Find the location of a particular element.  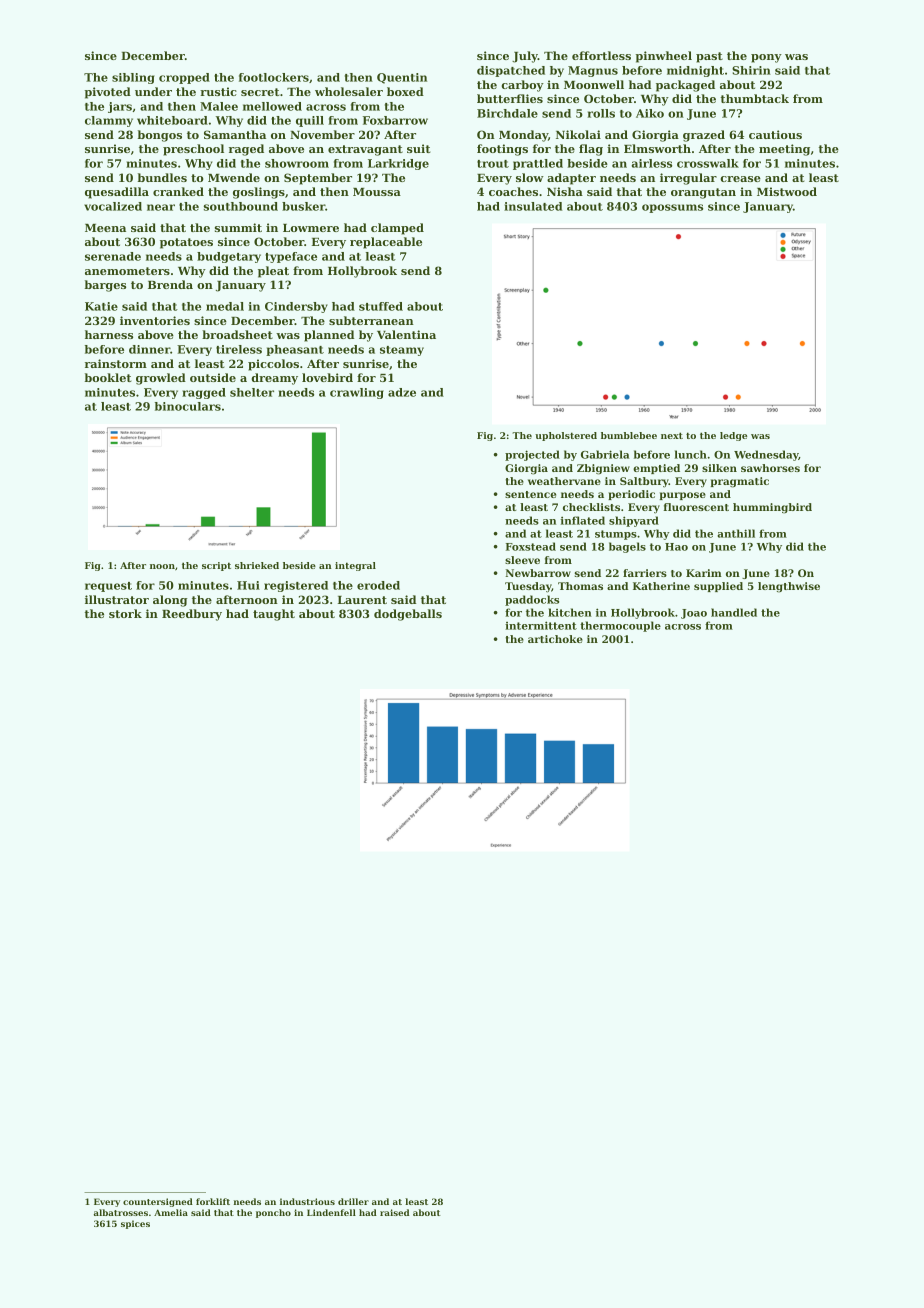

raised is located at coordinates (394, 1212).
